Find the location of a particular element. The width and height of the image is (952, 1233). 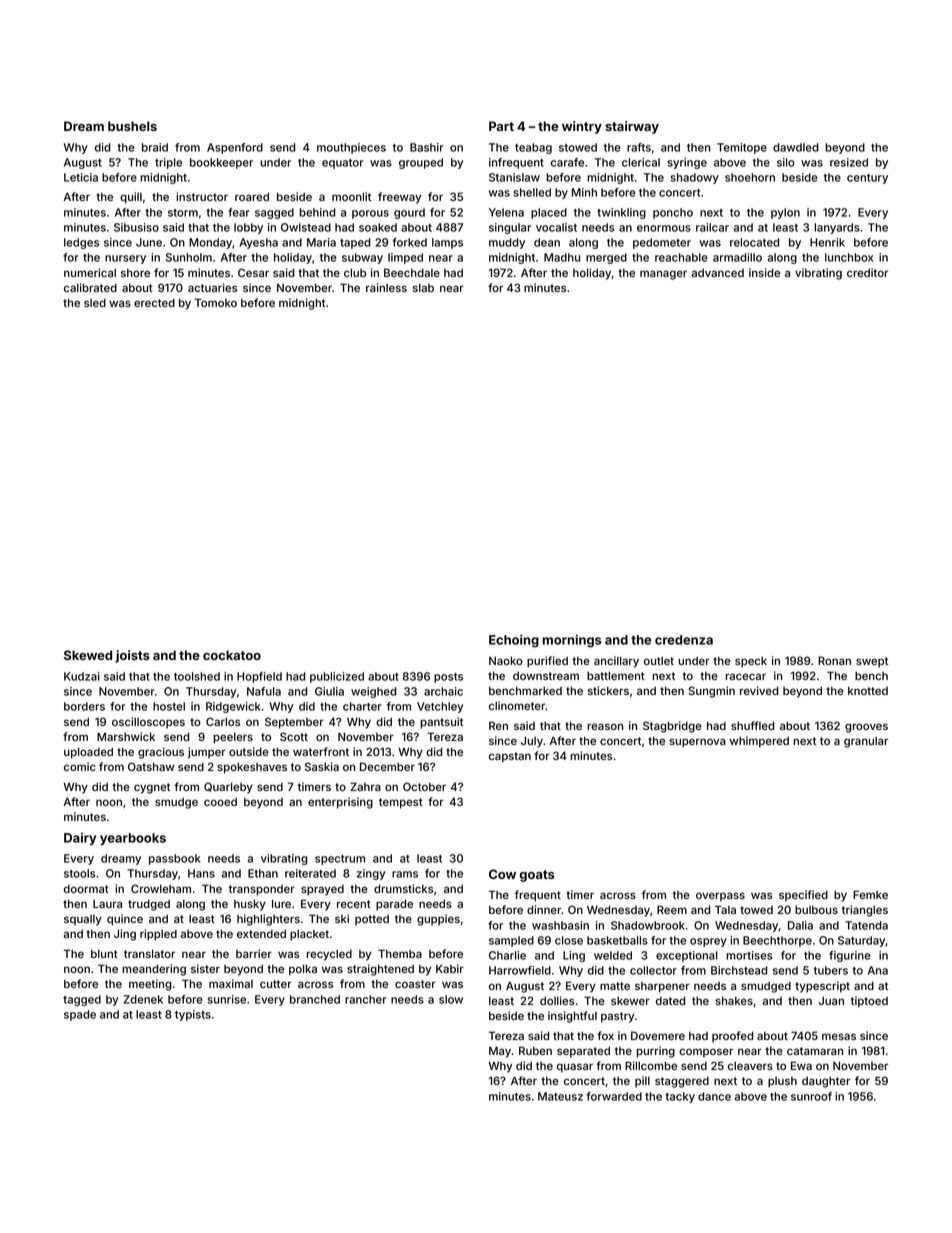

dawdled is located at coordinates (795, 147).
